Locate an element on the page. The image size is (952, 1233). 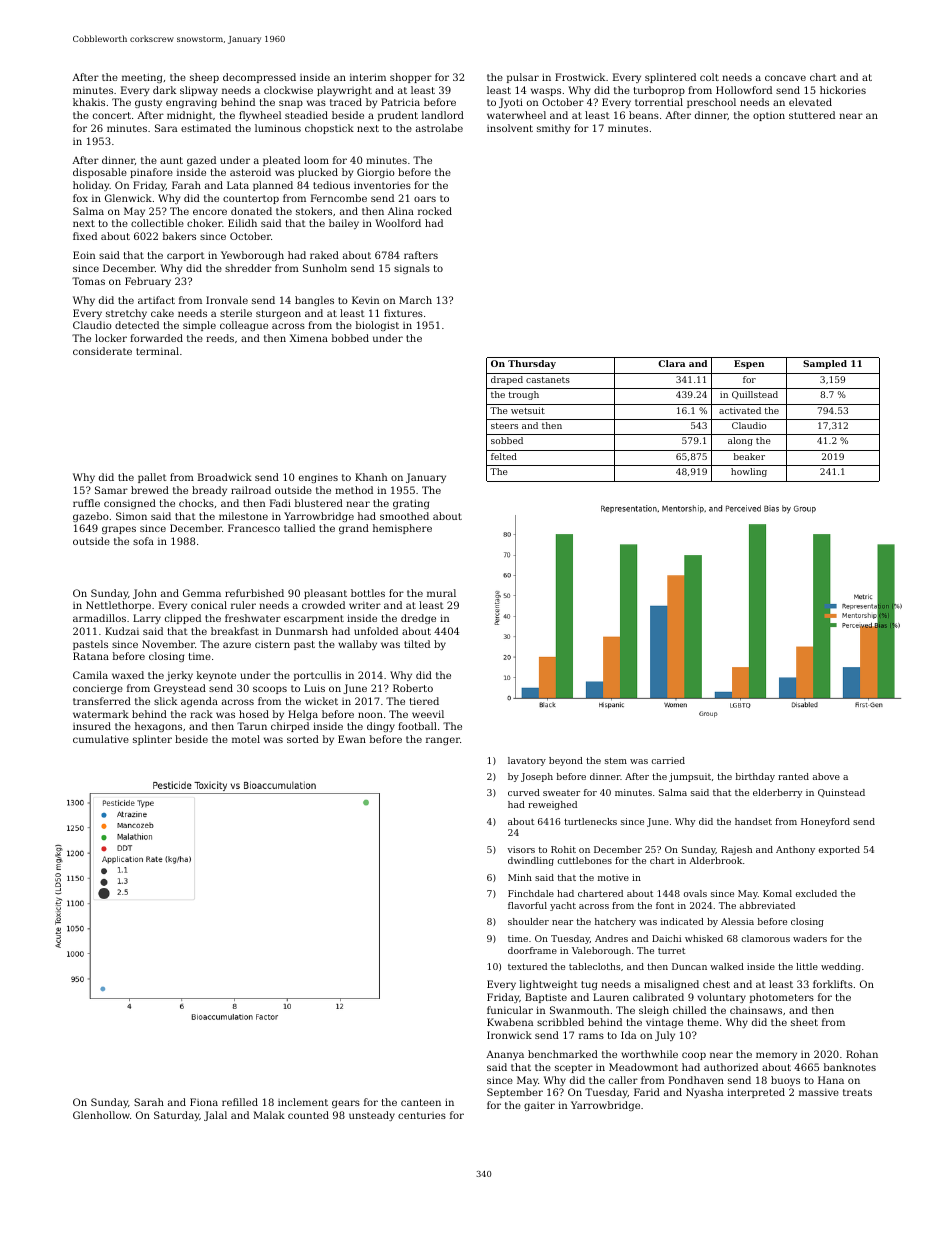
castanets is located at coordinates (548, 380).
